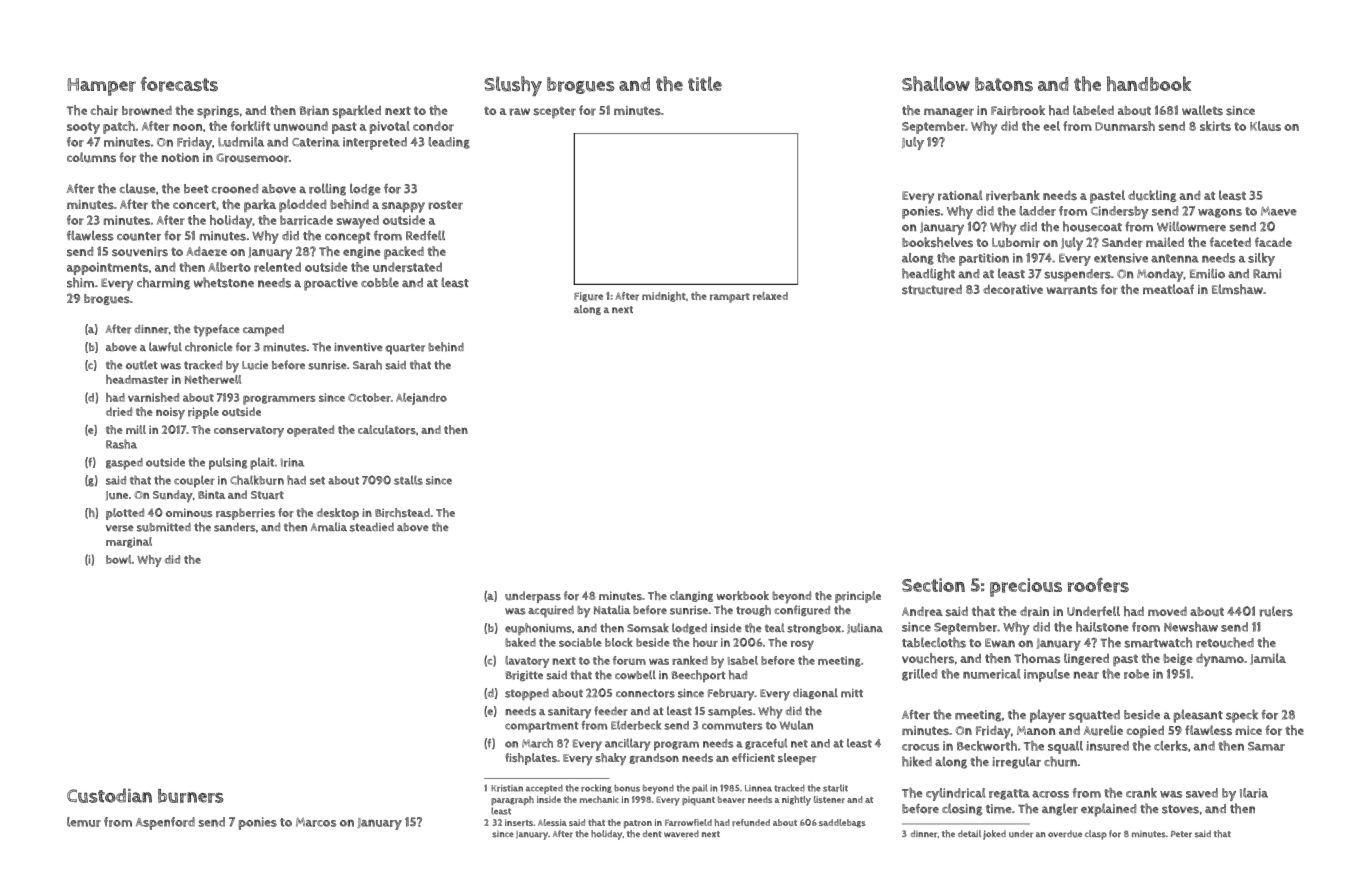 The height and width of the image is (887, 1372). What do you see at coordinates (102, 87) in the image?
I see `Hamper` at bounding box center [102, 87].
